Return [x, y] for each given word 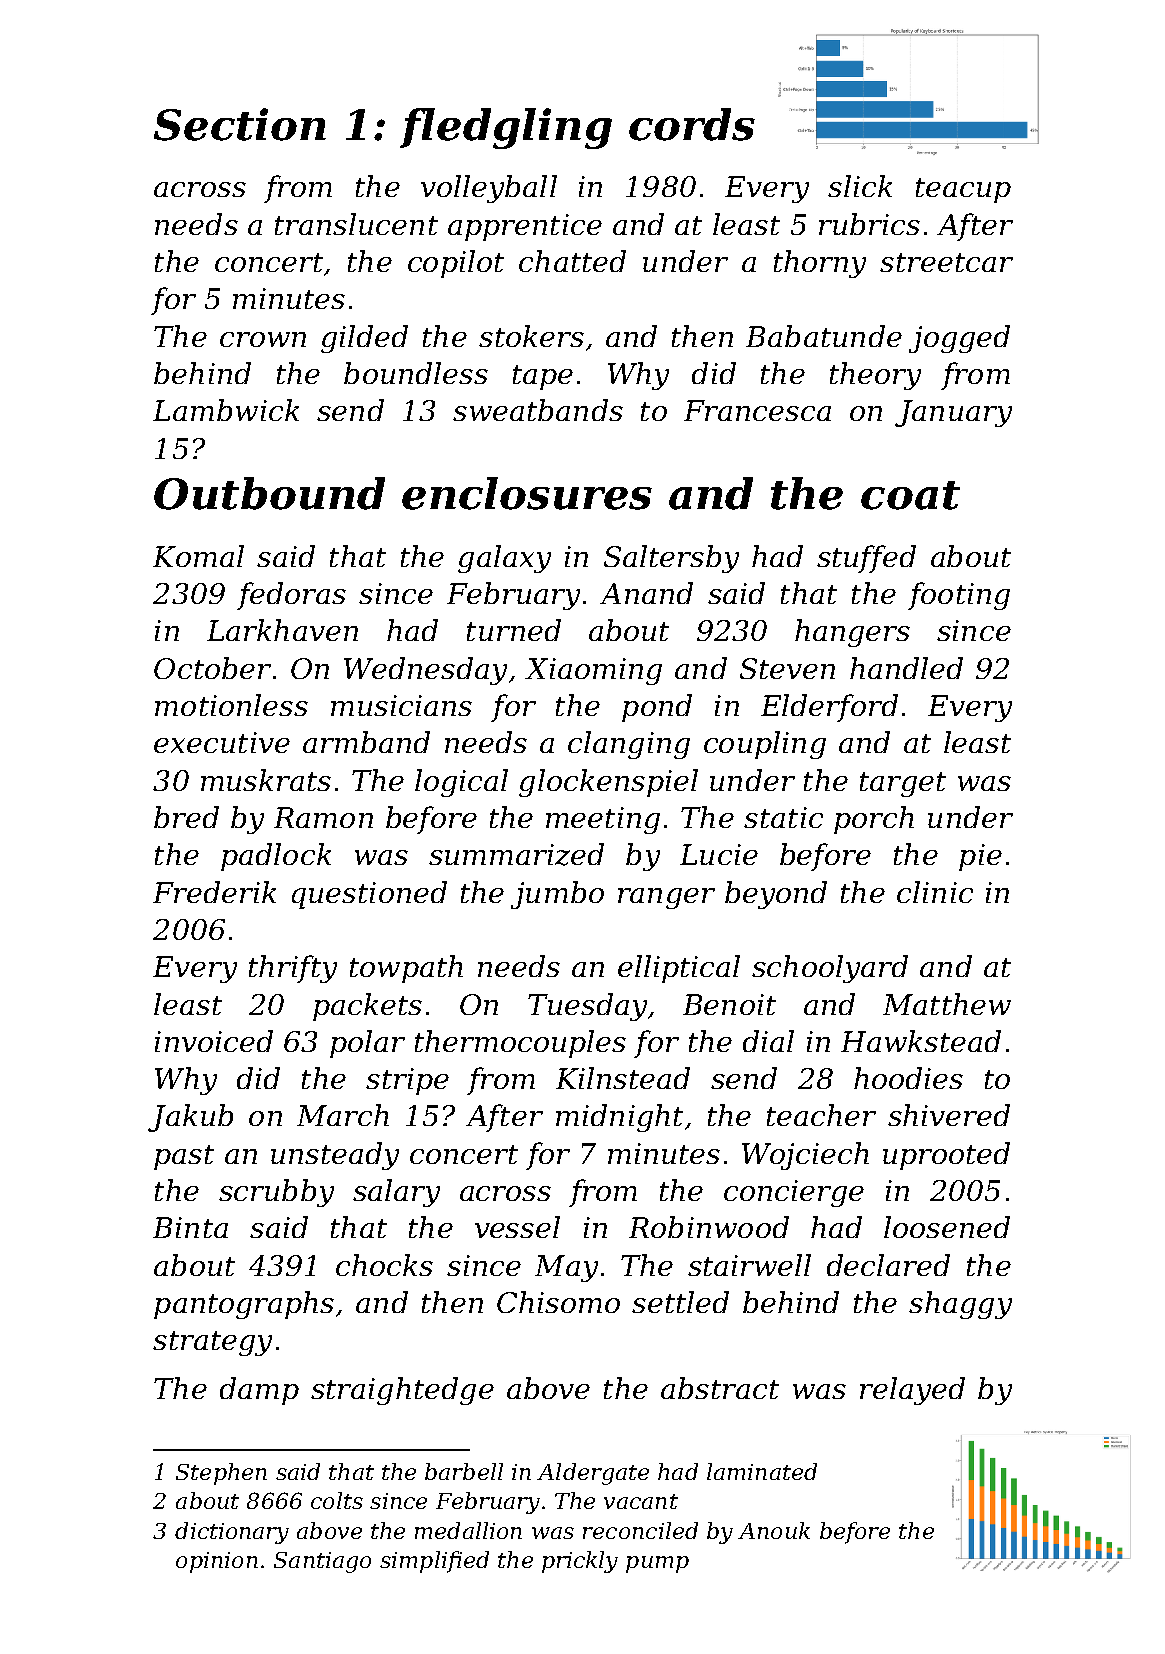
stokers [531, 336]
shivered [949, 1115]
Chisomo [558, 1302]
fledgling [506, 128]
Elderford [829, 708]
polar [367, 1044]
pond [657, 708]
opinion [217, 1562]
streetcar [946, 262]
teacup [963, 190]
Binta [190, 1227]
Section [240, 124]
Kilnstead [623, 1078]
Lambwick [226, 410]
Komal [198, 556]
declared [888, 1265]
